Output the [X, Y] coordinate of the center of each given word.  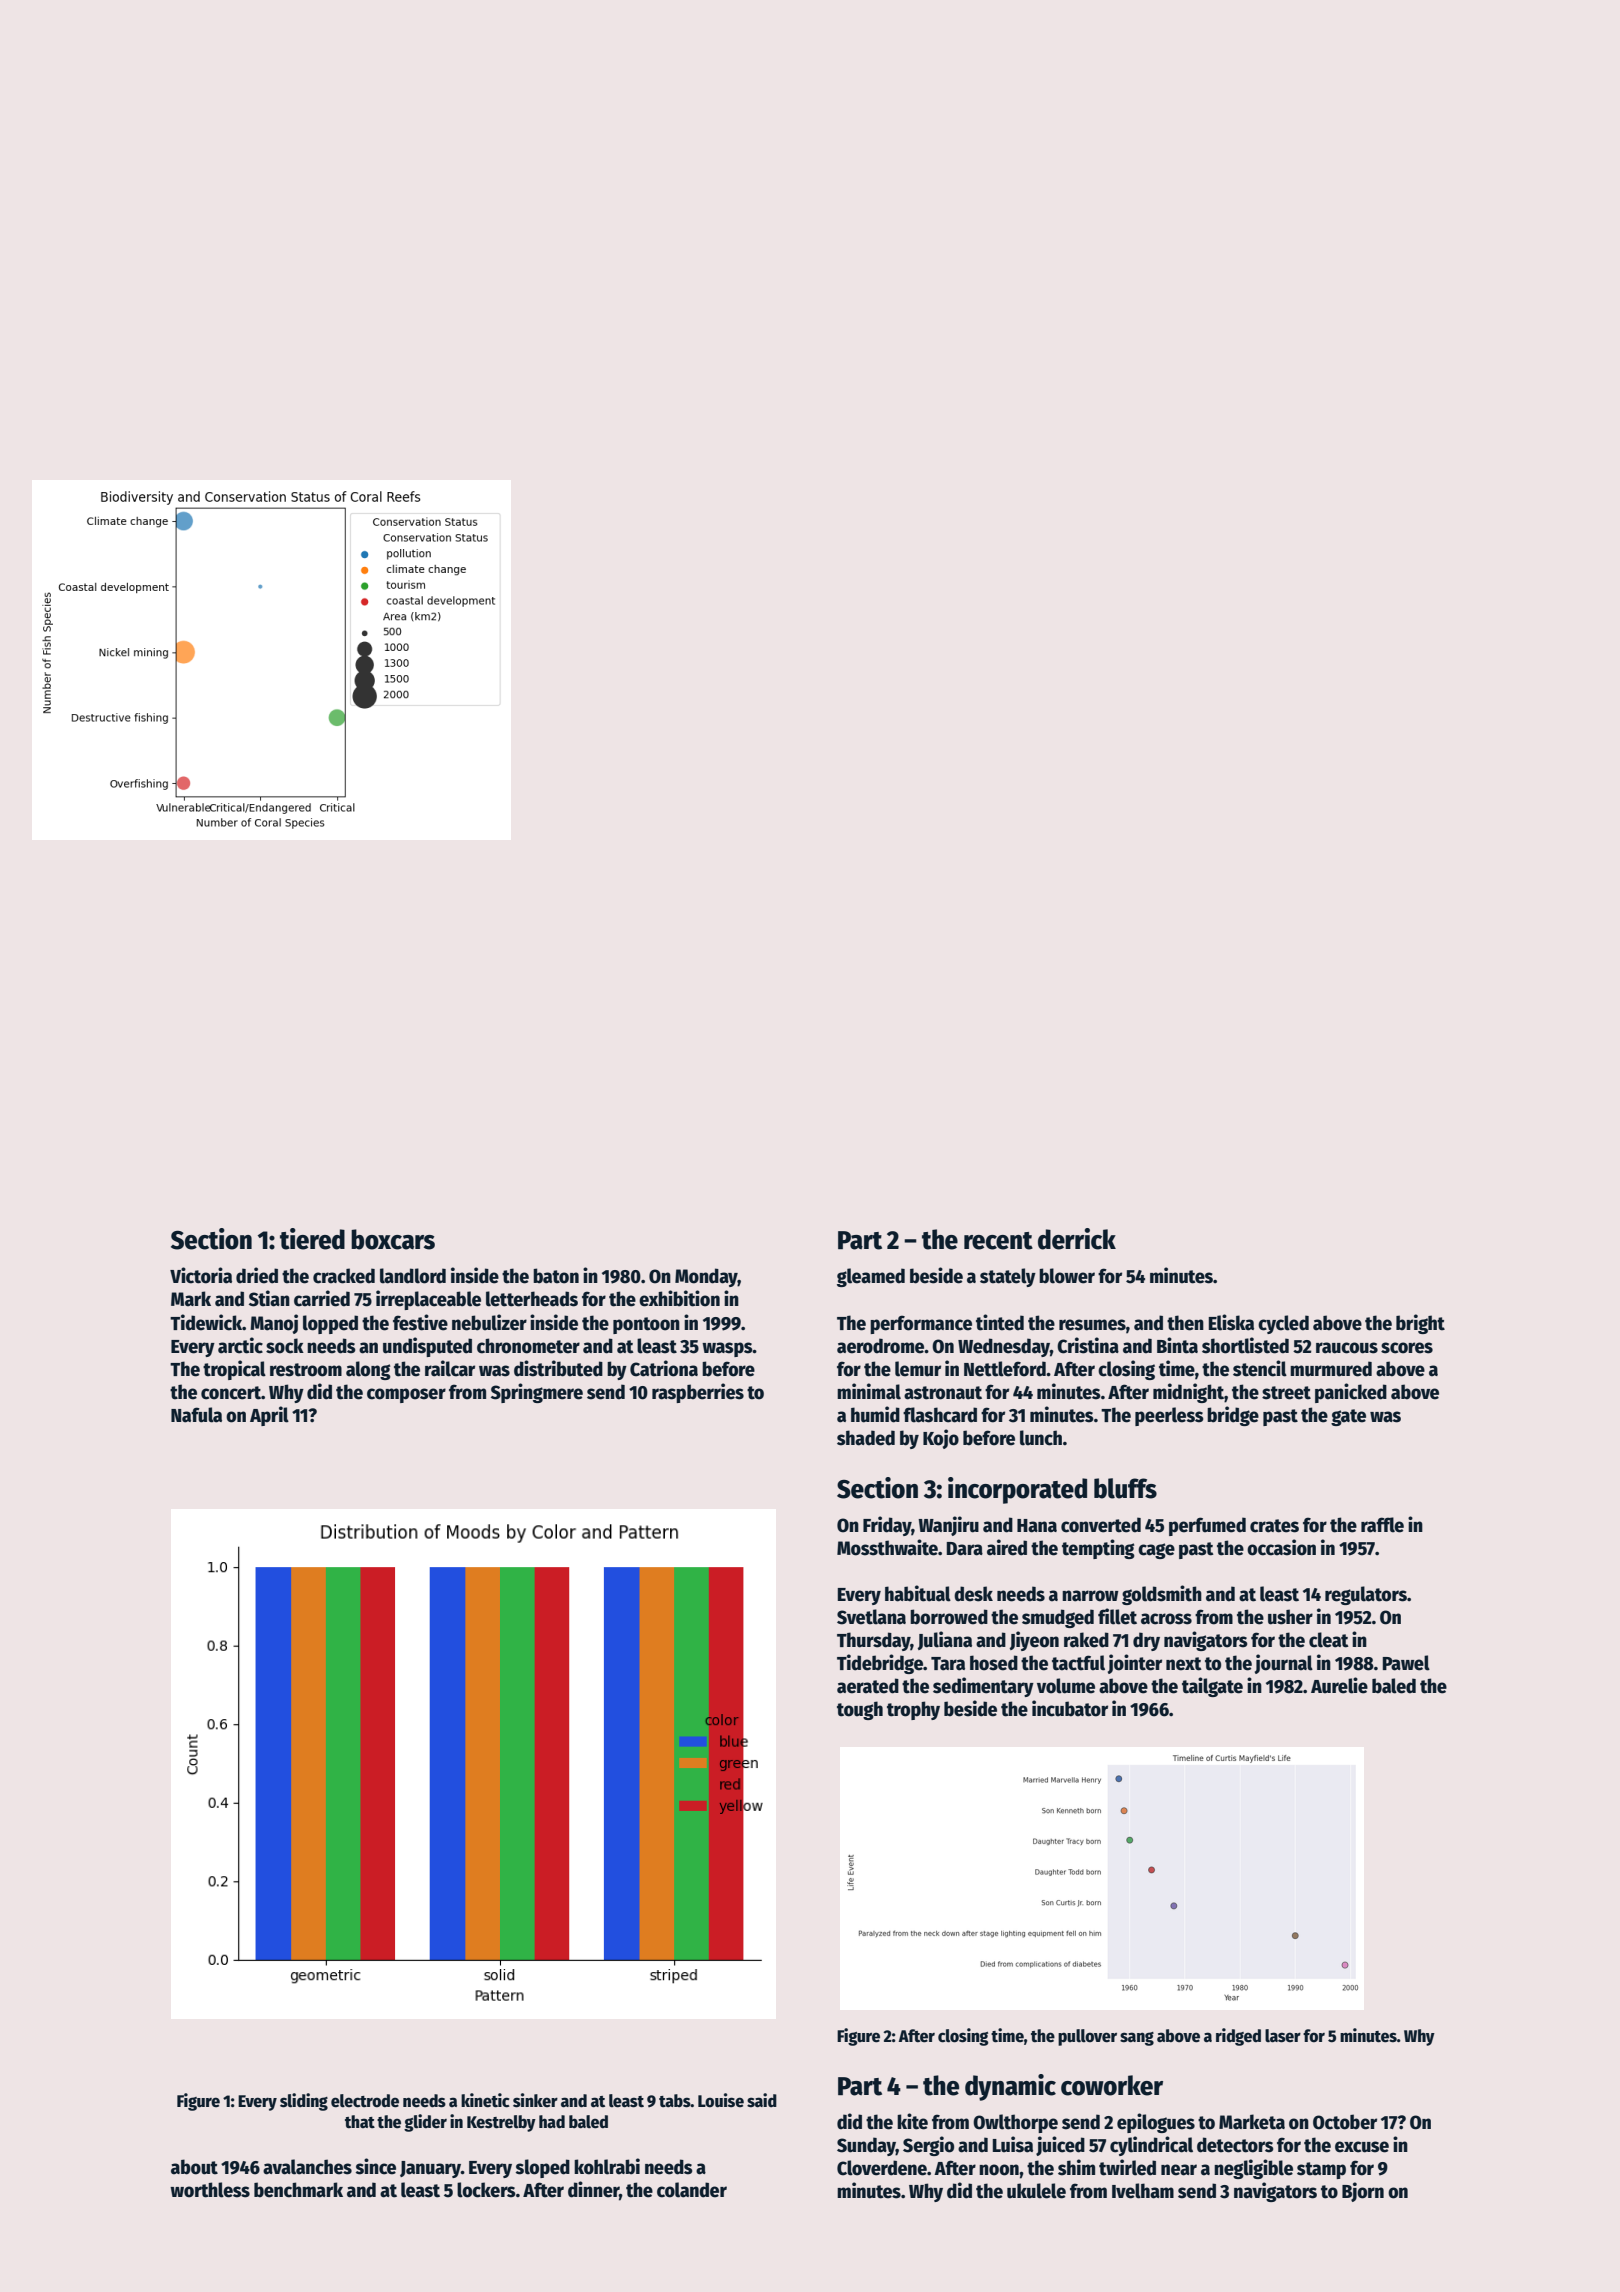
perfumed [1207, 1526]
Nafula [196, 1415]
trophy [913, 1710]
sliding [304, 2102]
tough [860, 1710]
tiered [312, 1239]
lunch [1041, 1438]
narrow [1090, 1596]
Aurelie [1339, 1685]
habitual [918, 1593]
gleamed [871, 1277]
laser [1283, 2036]
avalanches [307, 2167]
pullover [1087, 2037]
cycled [1283, 1324]
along [368, 1370]
